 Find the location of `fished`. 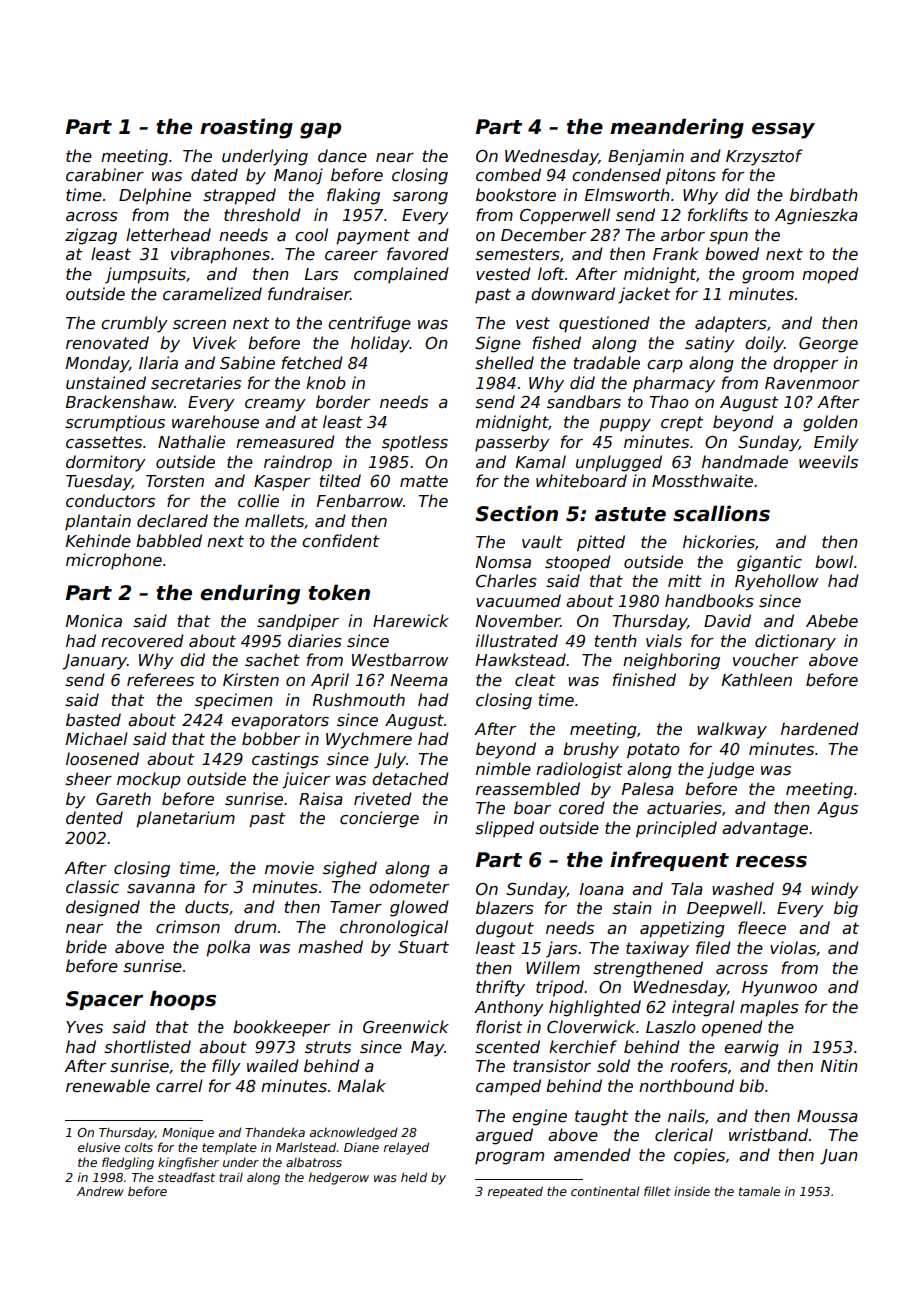

fished is located at coordinates (557, 343).
